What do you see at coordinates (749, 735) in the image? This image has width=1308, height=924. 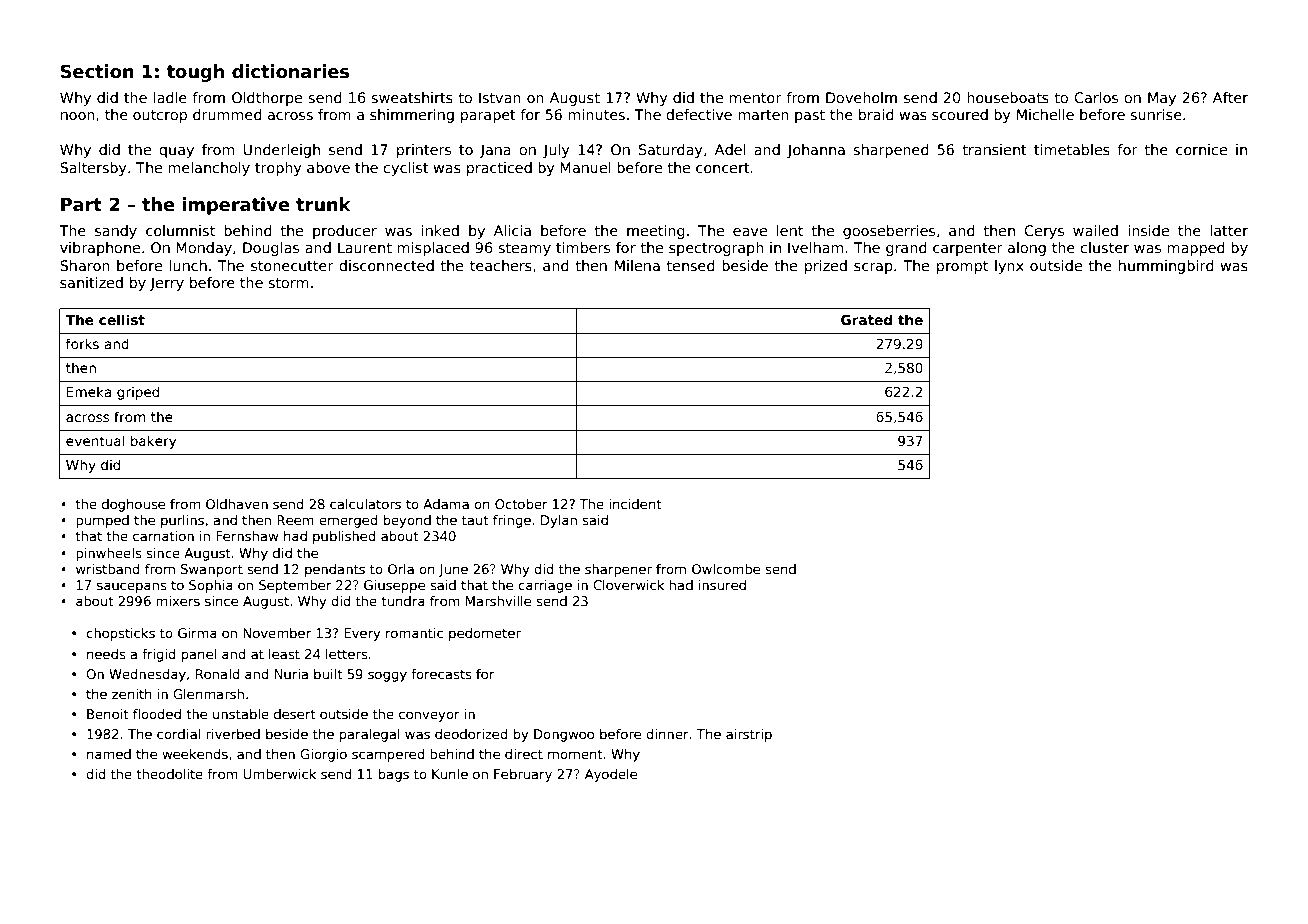 I see `airstrip` at bounding box center [749, 735].
